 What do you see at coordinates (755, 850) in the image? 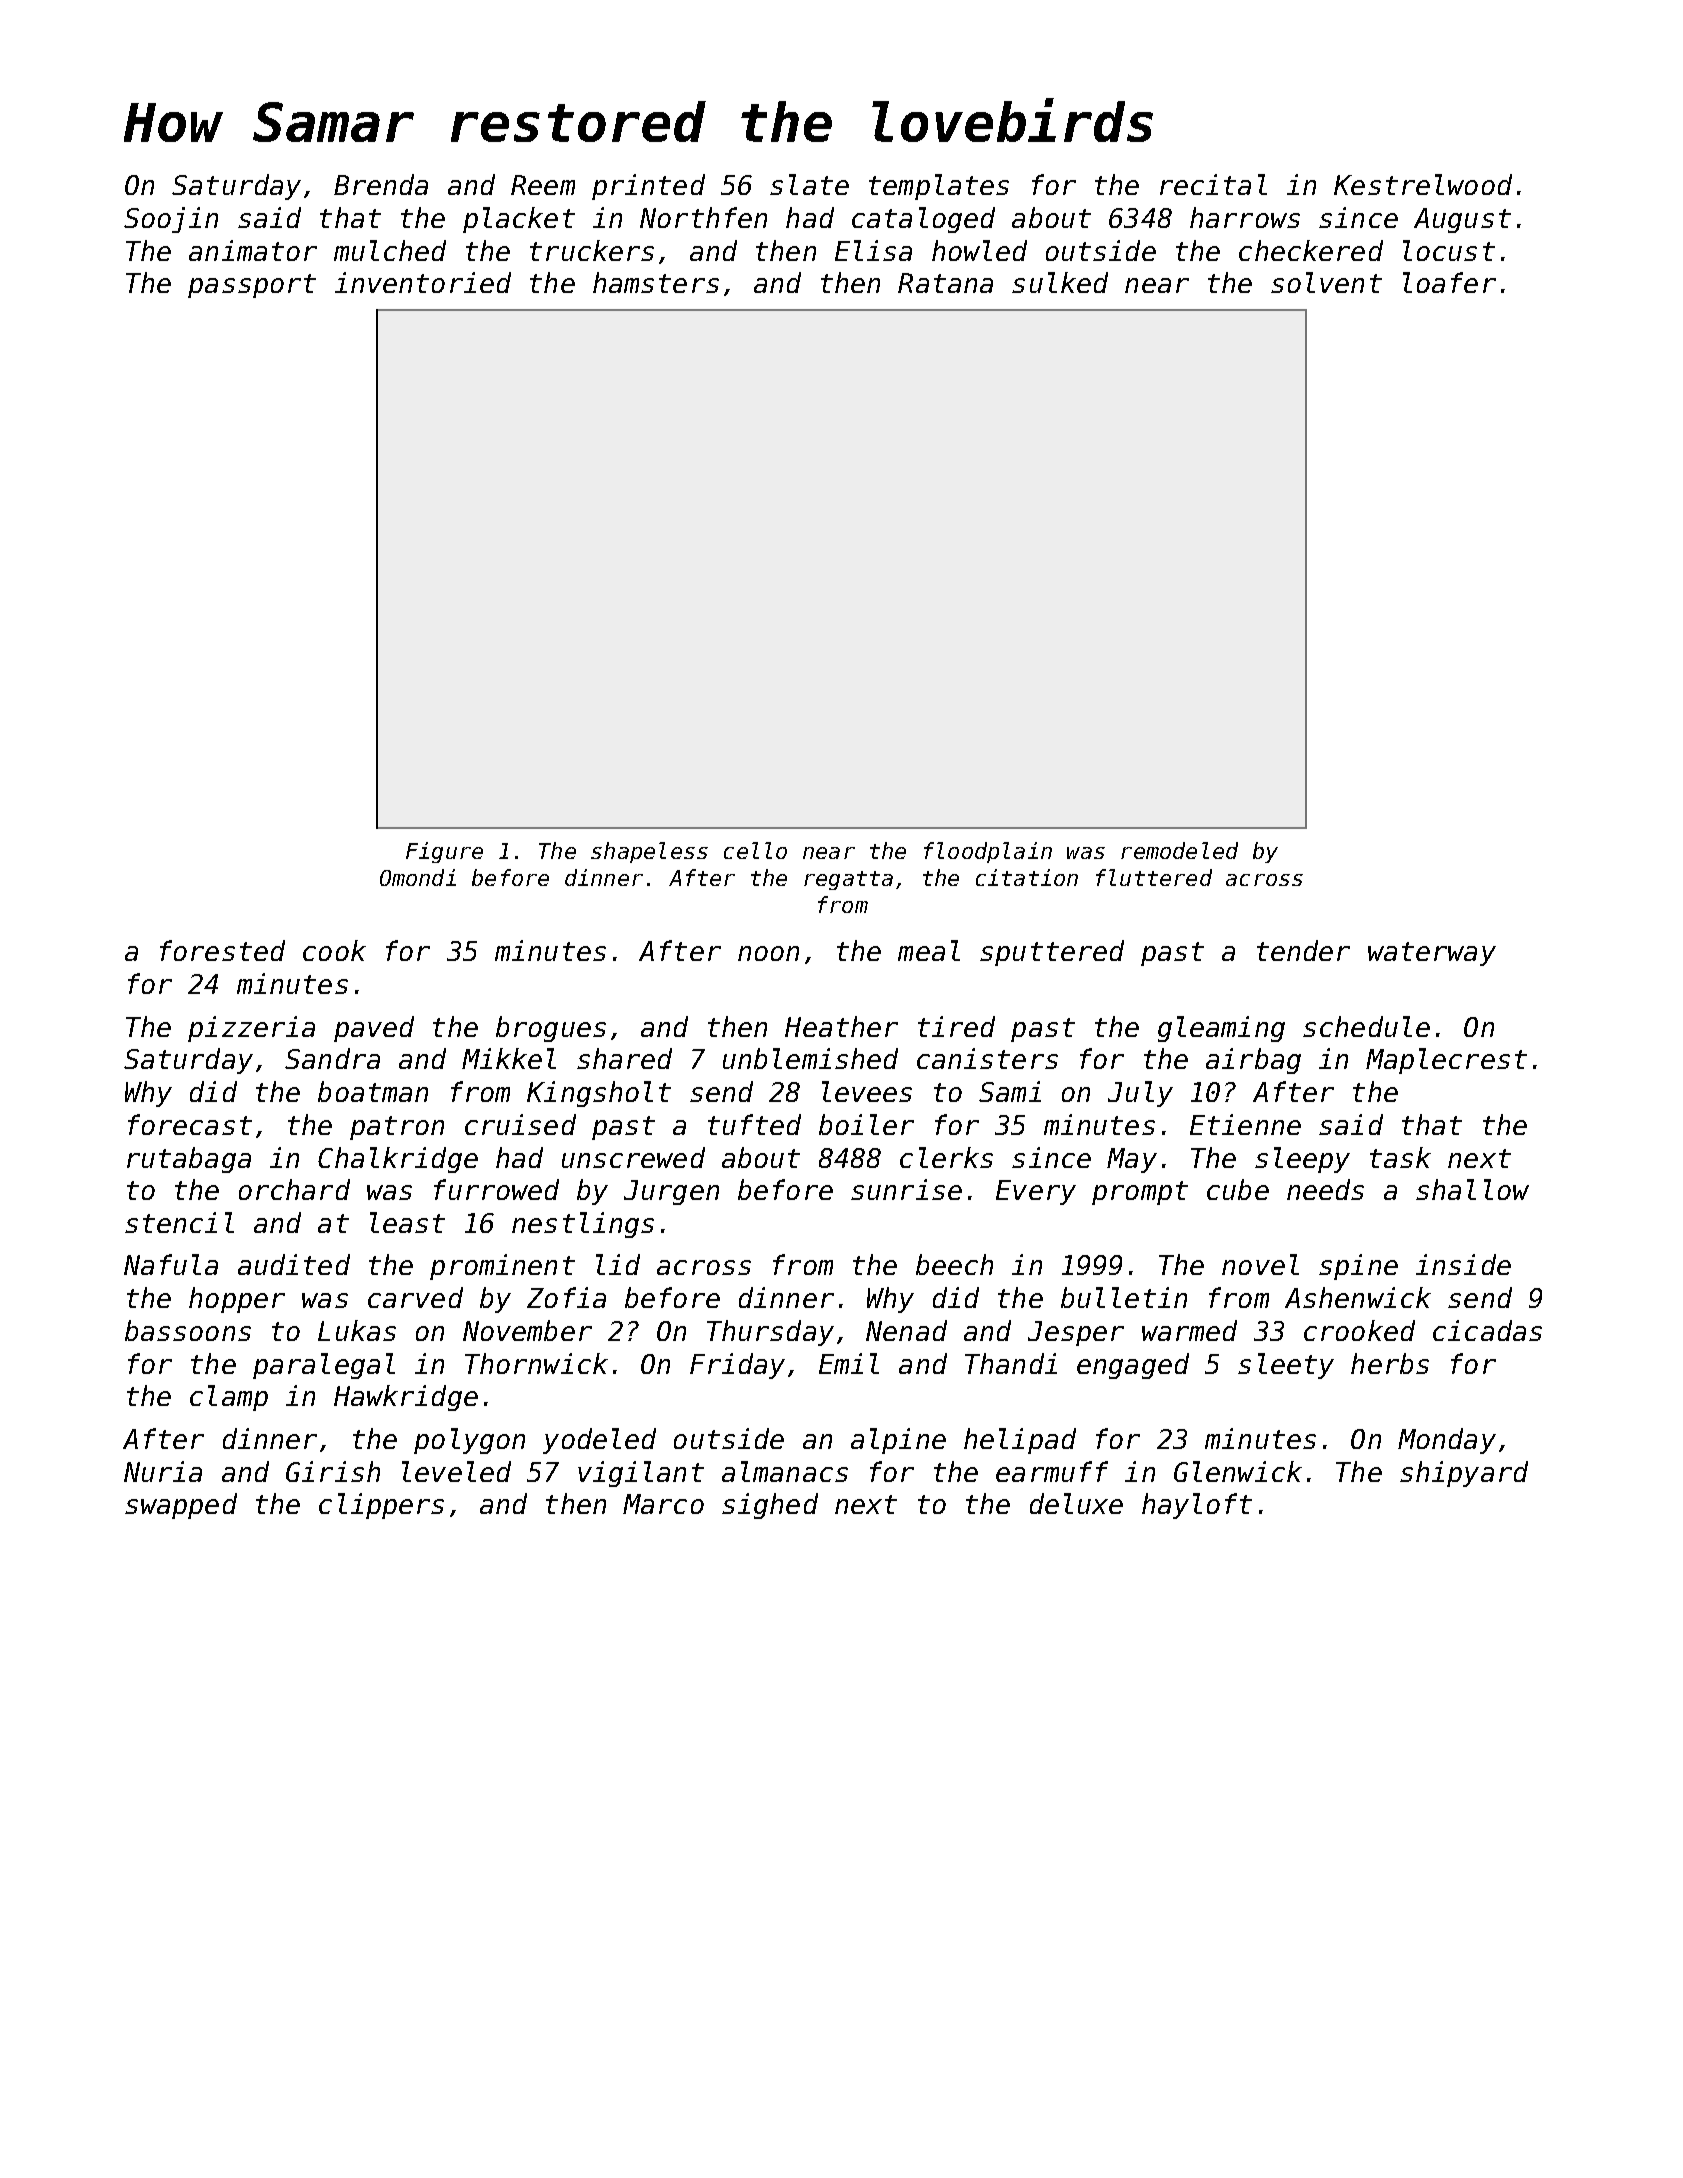
I see `cello` at bounding box center [755, 850].
